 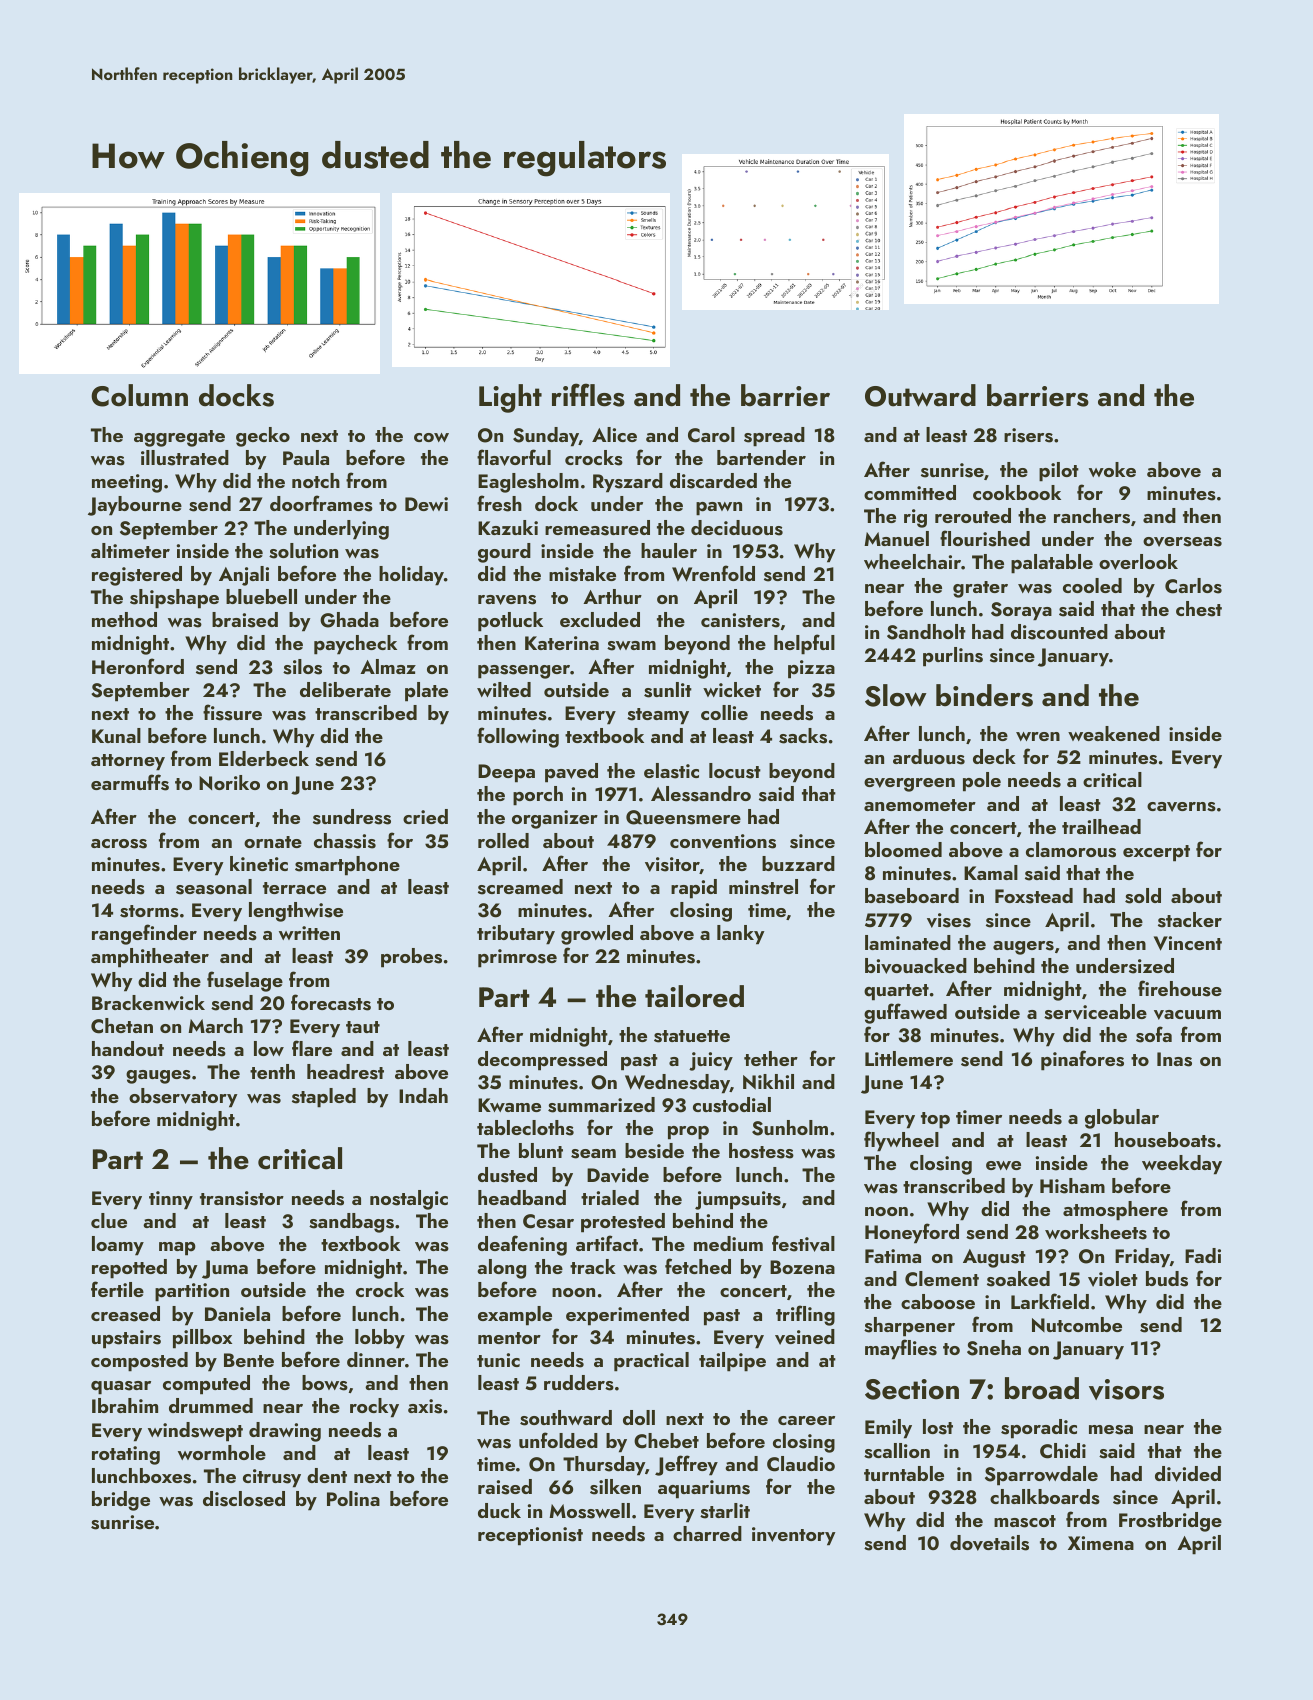 What do you see at coordinates (1114, 733) in the screenshot?
I see `weakened` at bounding box center [1114, 733].
